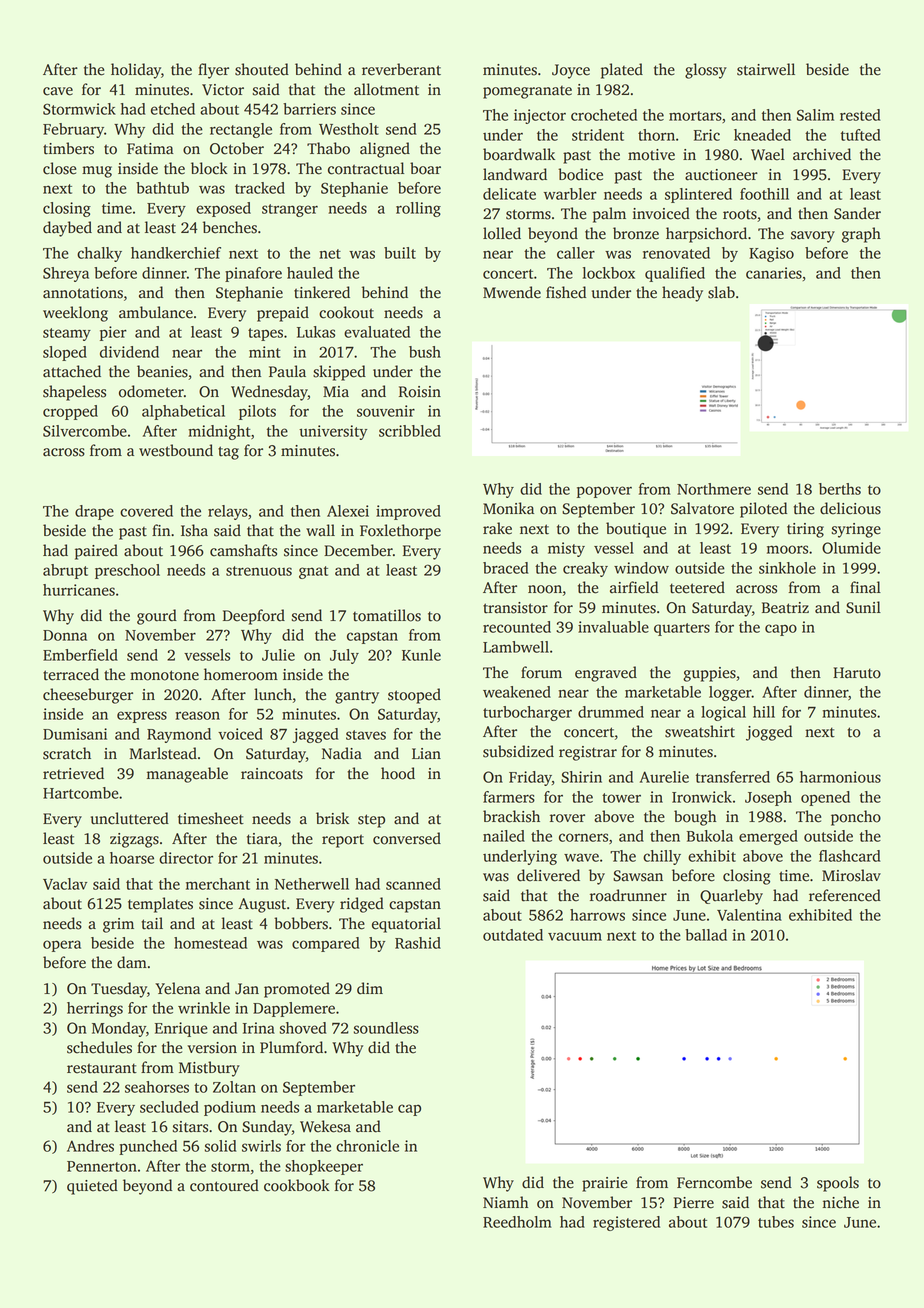  Describe the element at coordinates (265, 352) in the document. I see `mint` at that location.
